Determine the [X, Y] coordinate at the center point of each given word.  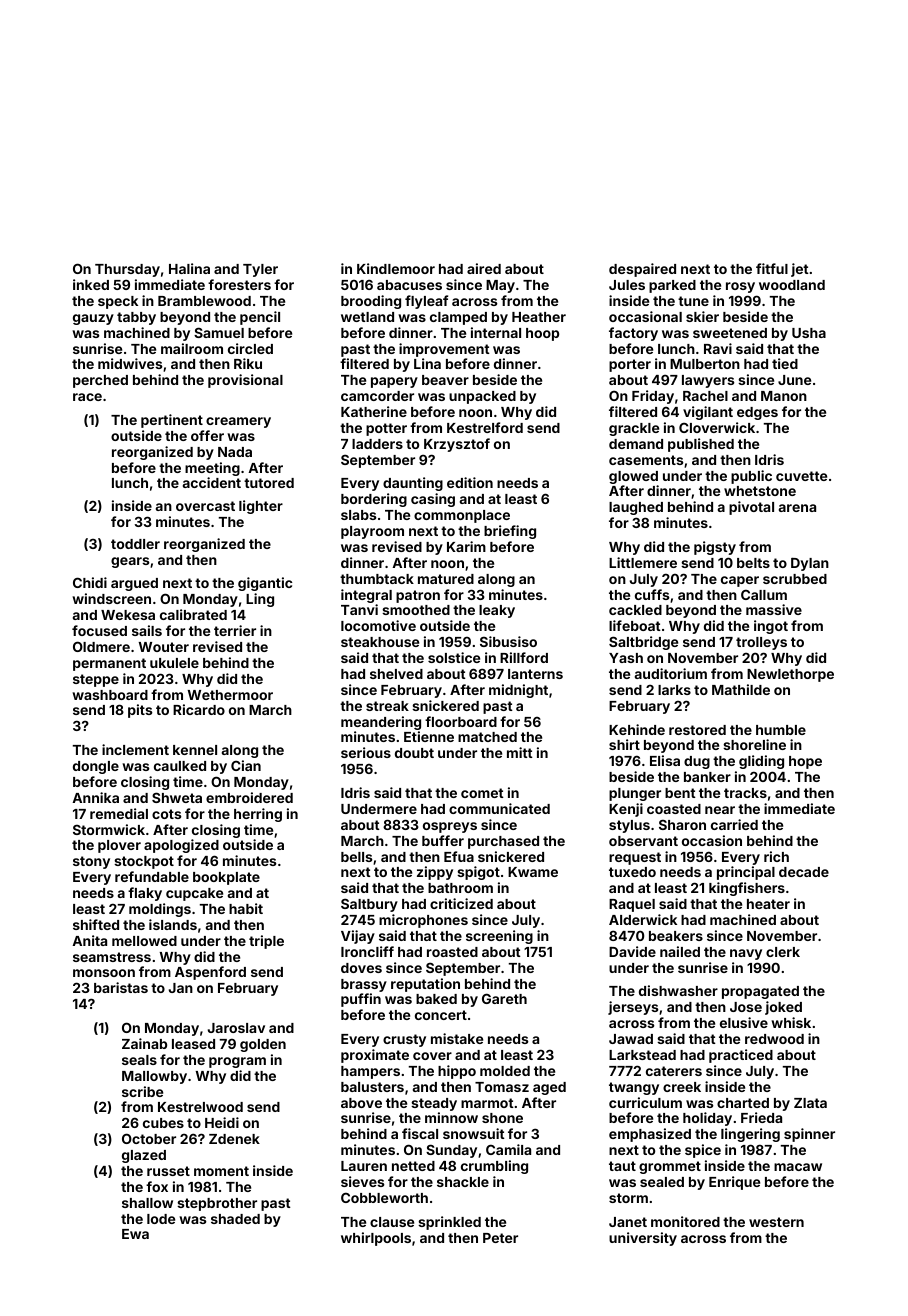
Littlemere [643, 562]
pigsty [715, 548]
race [87, 397]
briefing [510, 532]
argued [134, 584]
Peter [500, 1238]
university [643, 1239]
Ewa [135, 1234]
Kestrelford [485, 427]
